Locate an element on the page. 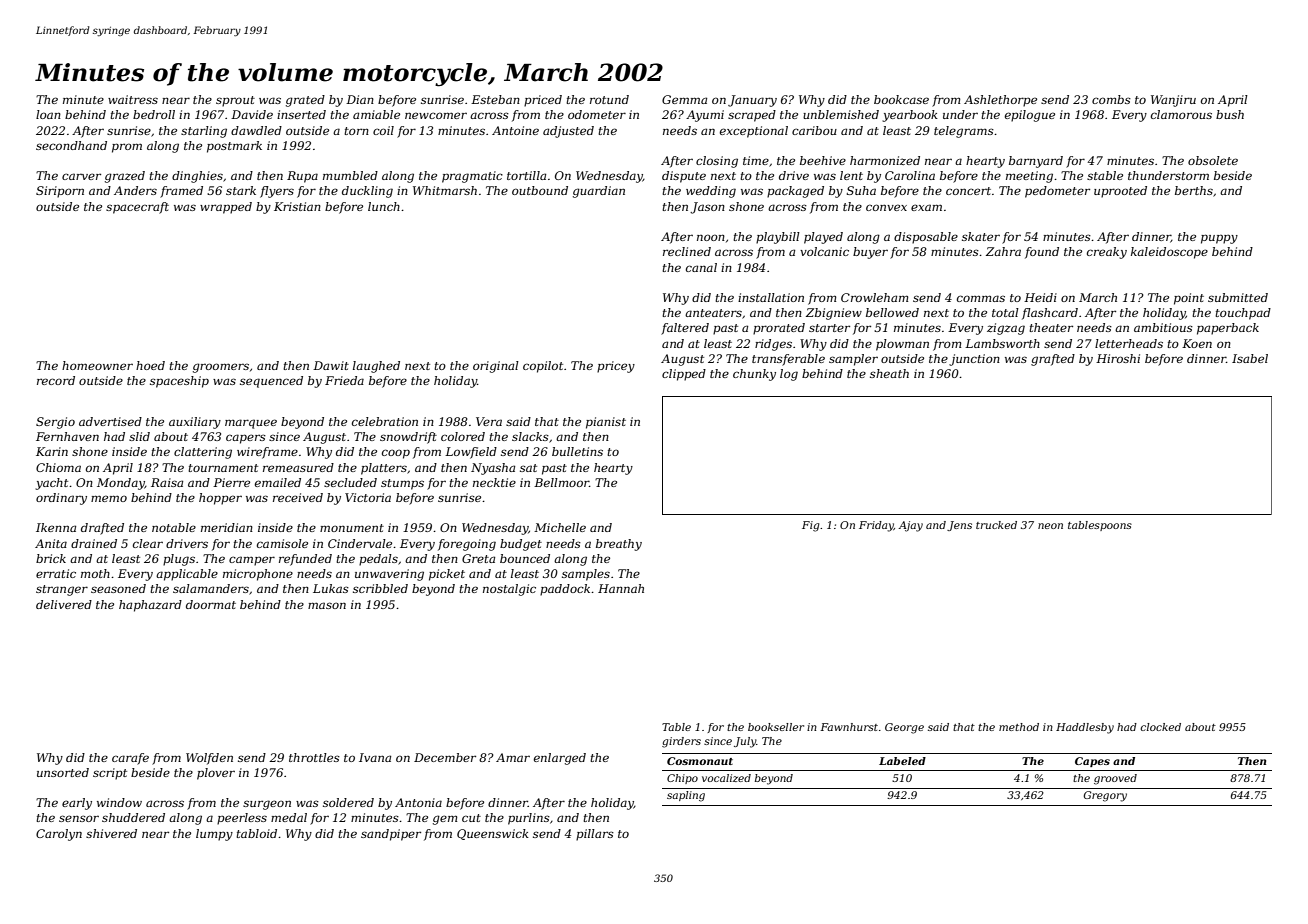 The height and width of the document is (924, 1308). clocked is located at coordinates (1160, 727).
